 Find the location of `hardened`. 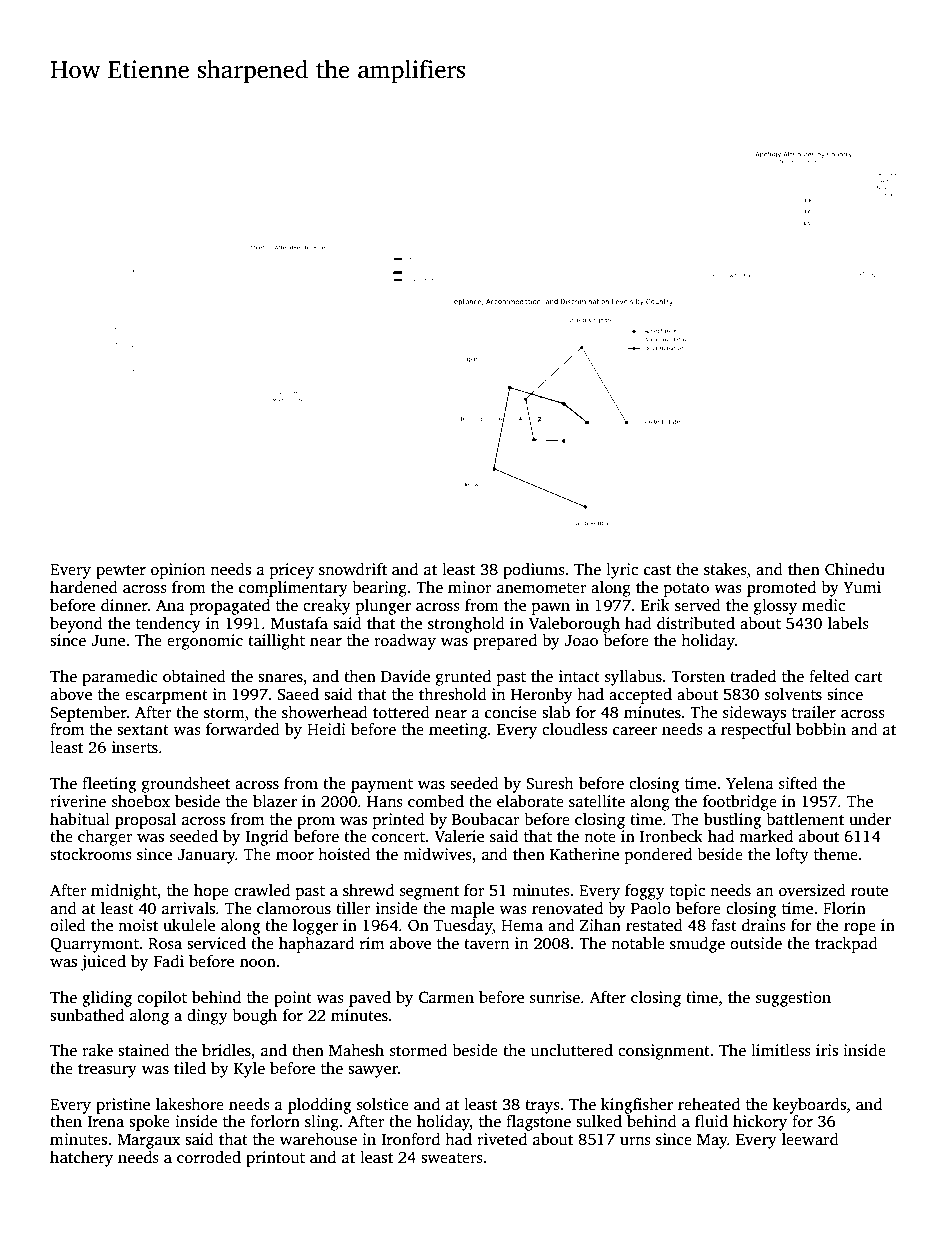

hardened is located at coordinates (84, 587).
